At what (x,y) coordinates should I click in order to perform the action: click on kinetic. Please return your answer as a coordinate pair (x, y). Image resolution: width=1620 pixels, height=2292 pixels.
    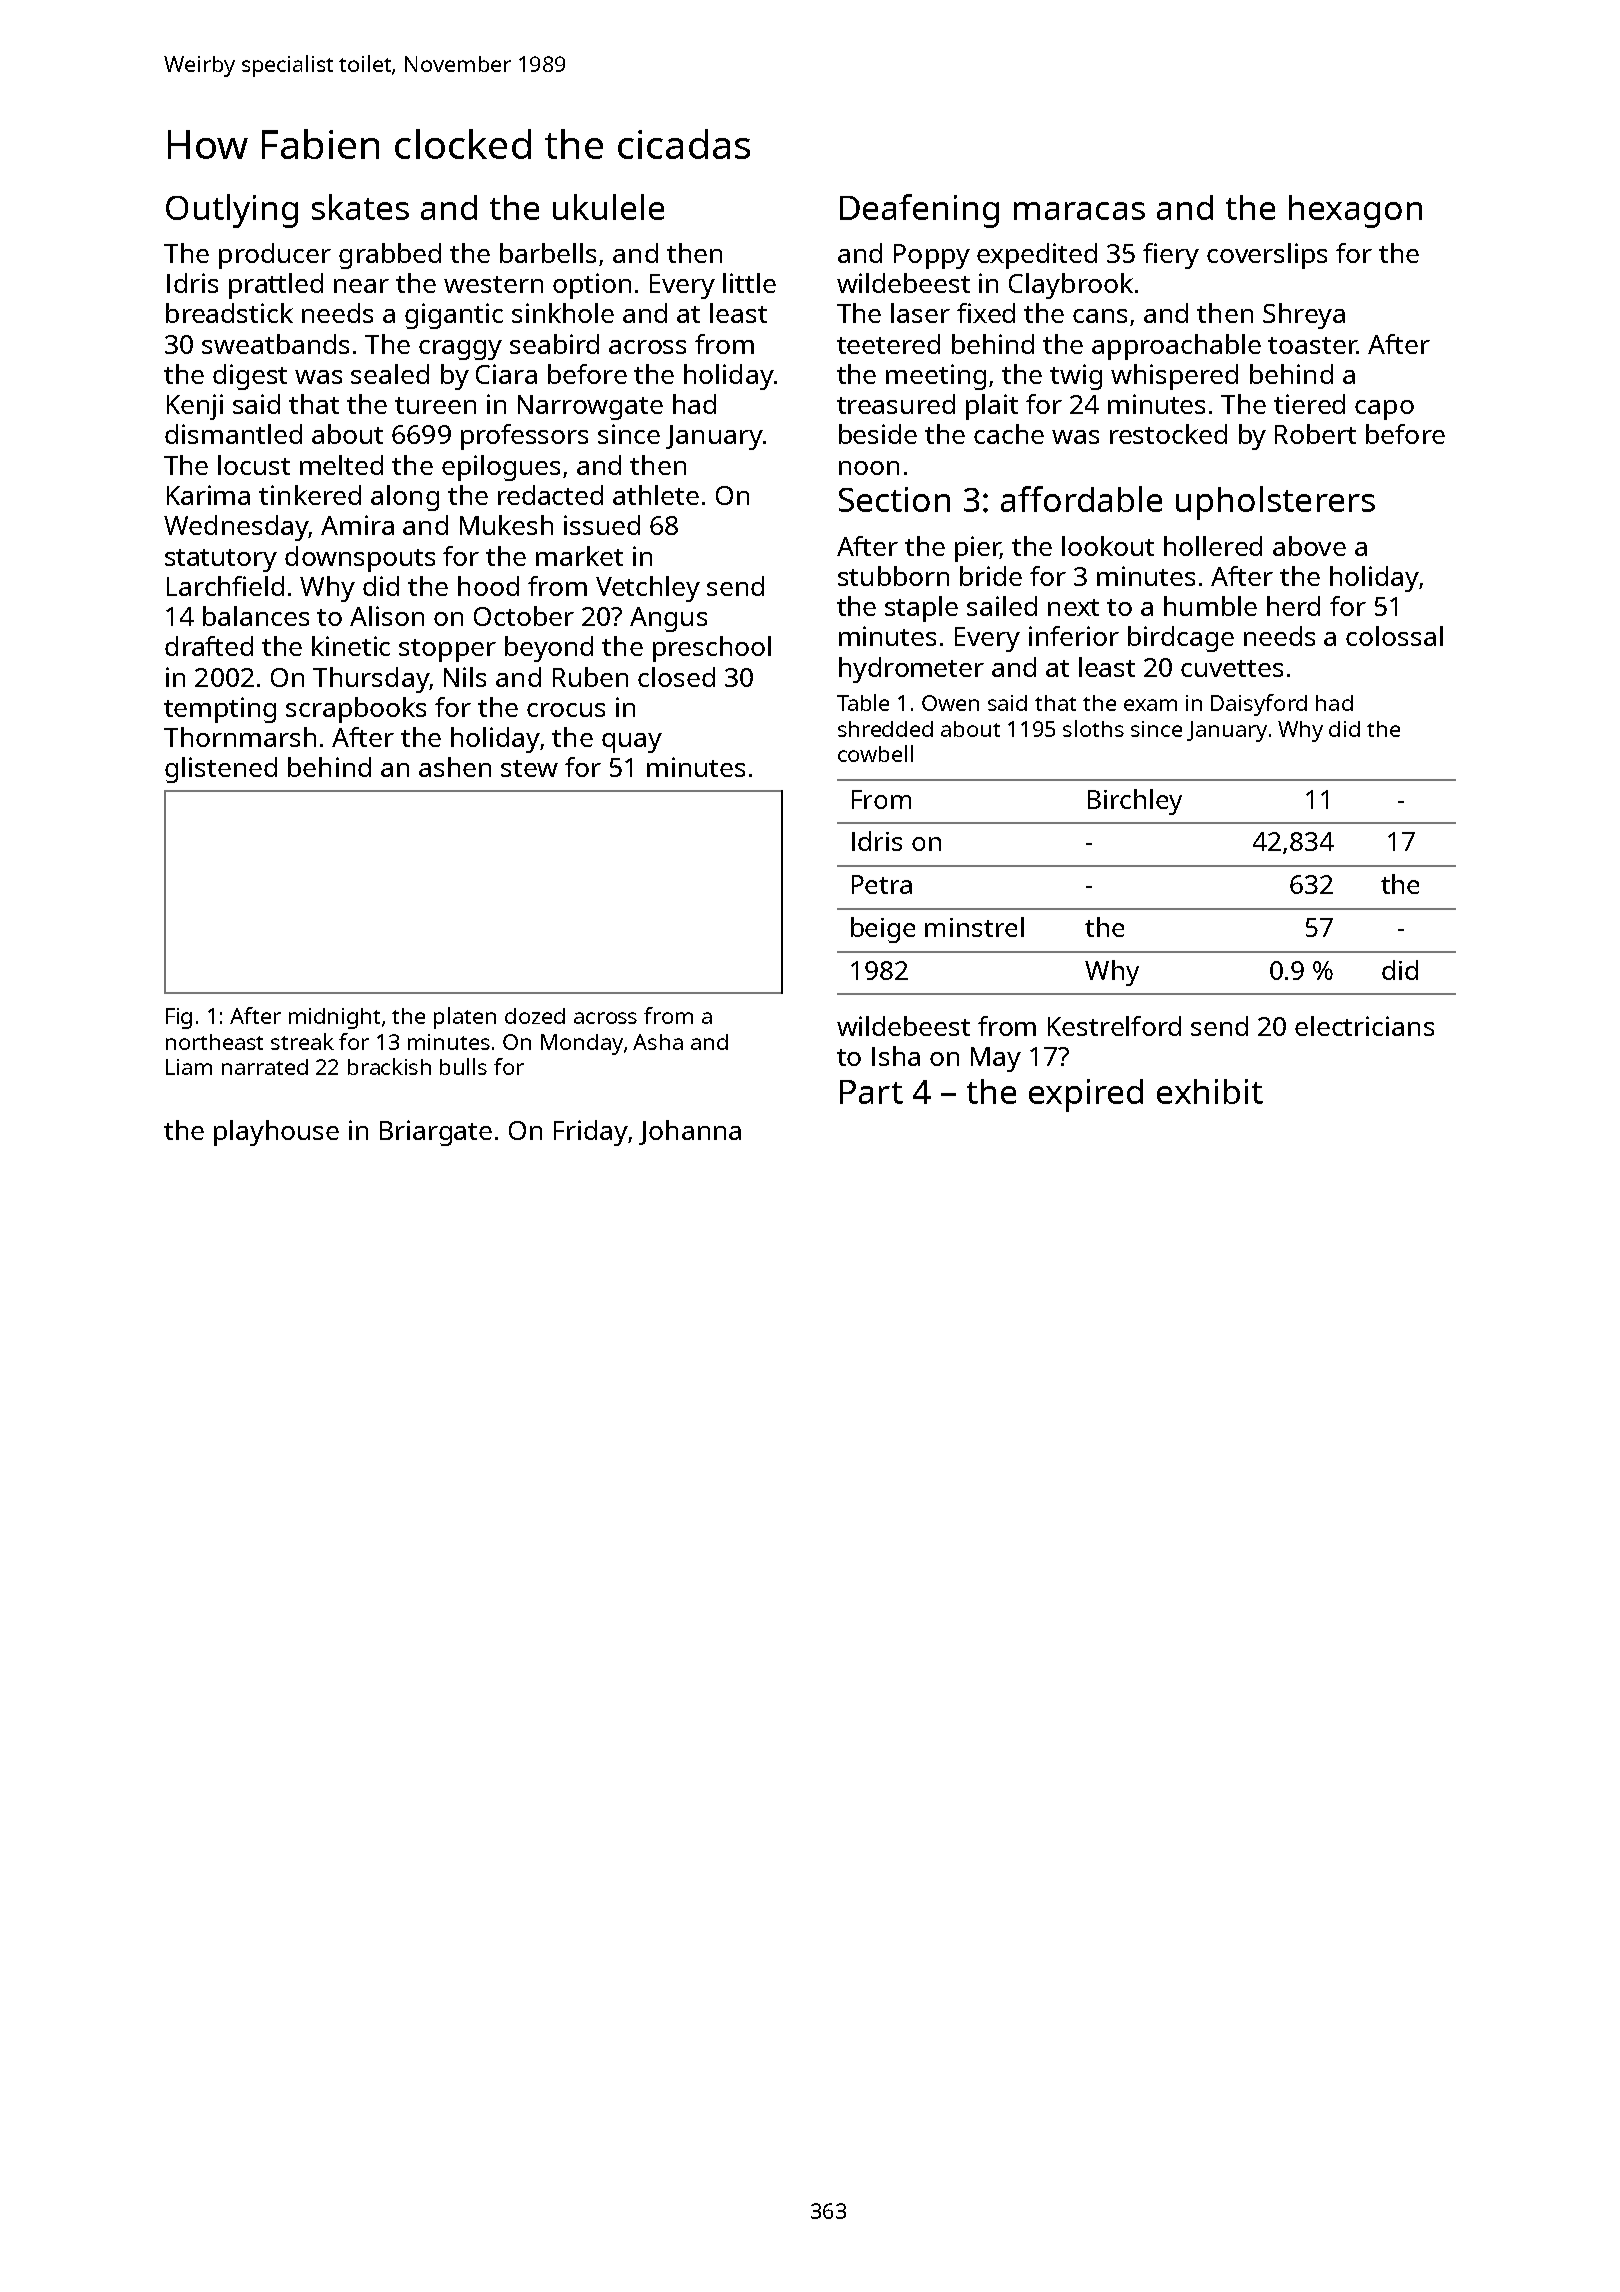
    Looking at the image, I should click on (351, 646).
